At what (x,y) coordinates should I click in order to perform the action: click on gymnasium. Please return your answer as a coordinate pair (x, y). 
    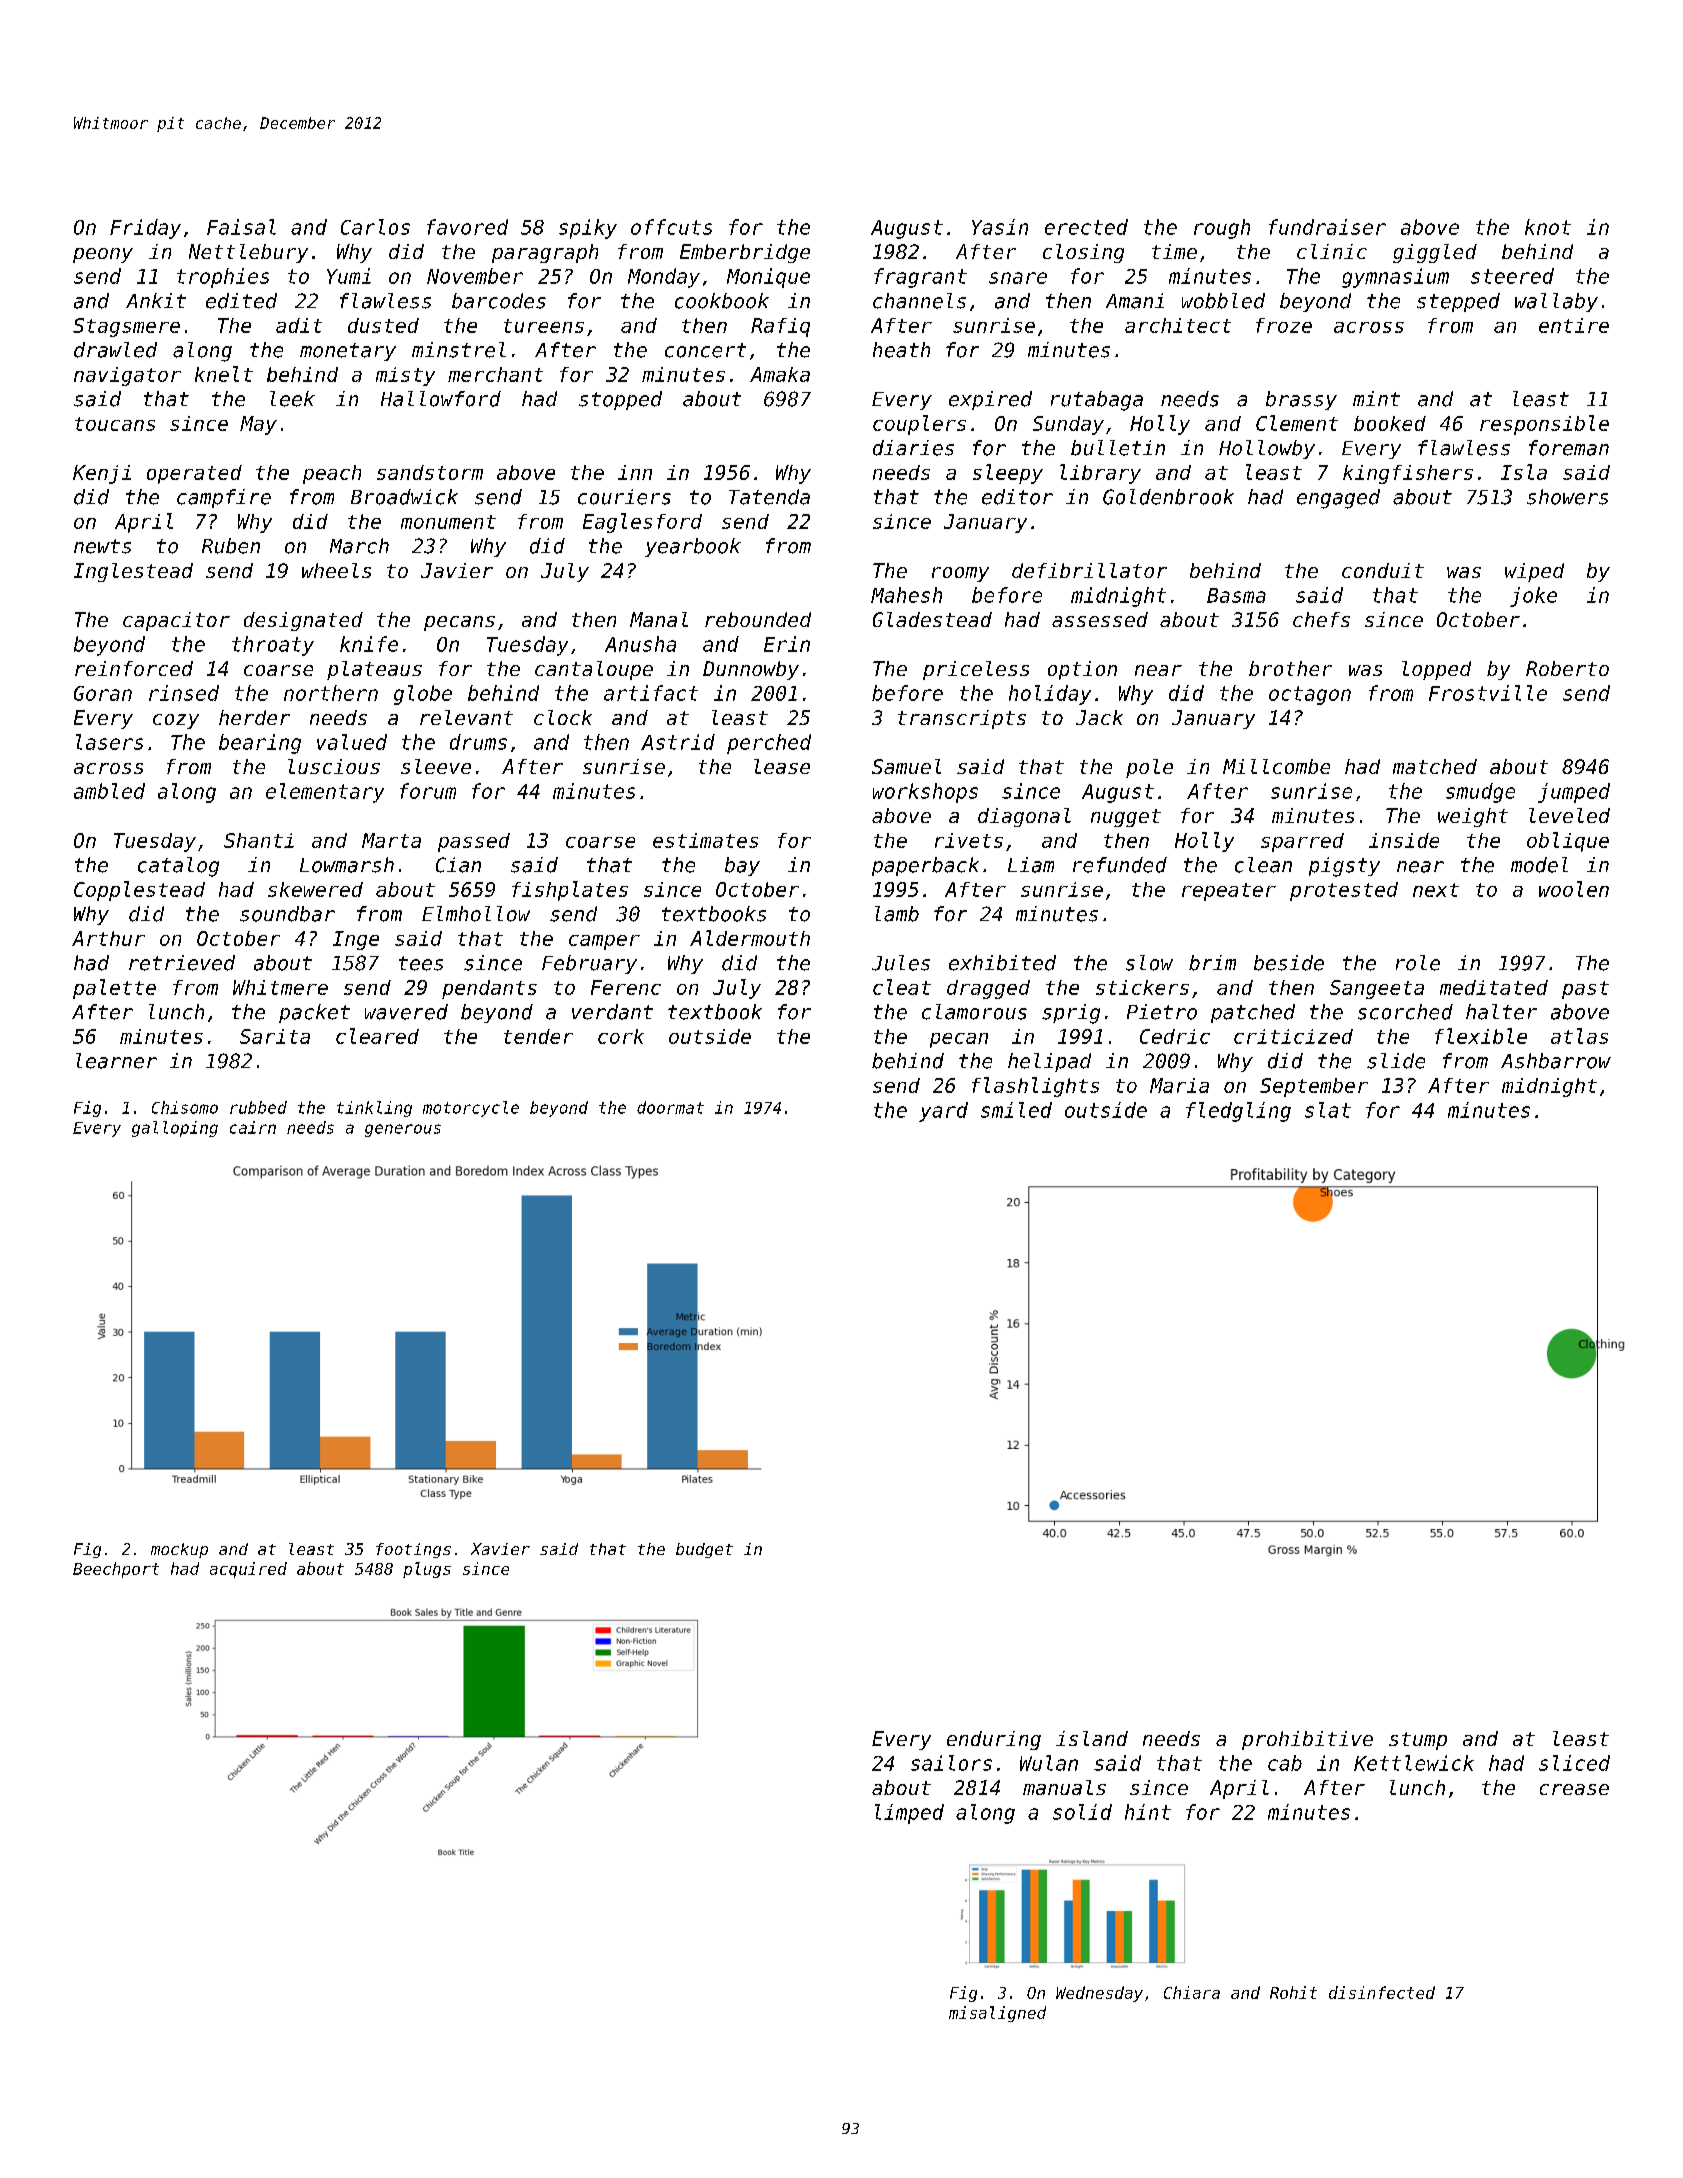
    Looking at the image, I should click on (1395, 278).
